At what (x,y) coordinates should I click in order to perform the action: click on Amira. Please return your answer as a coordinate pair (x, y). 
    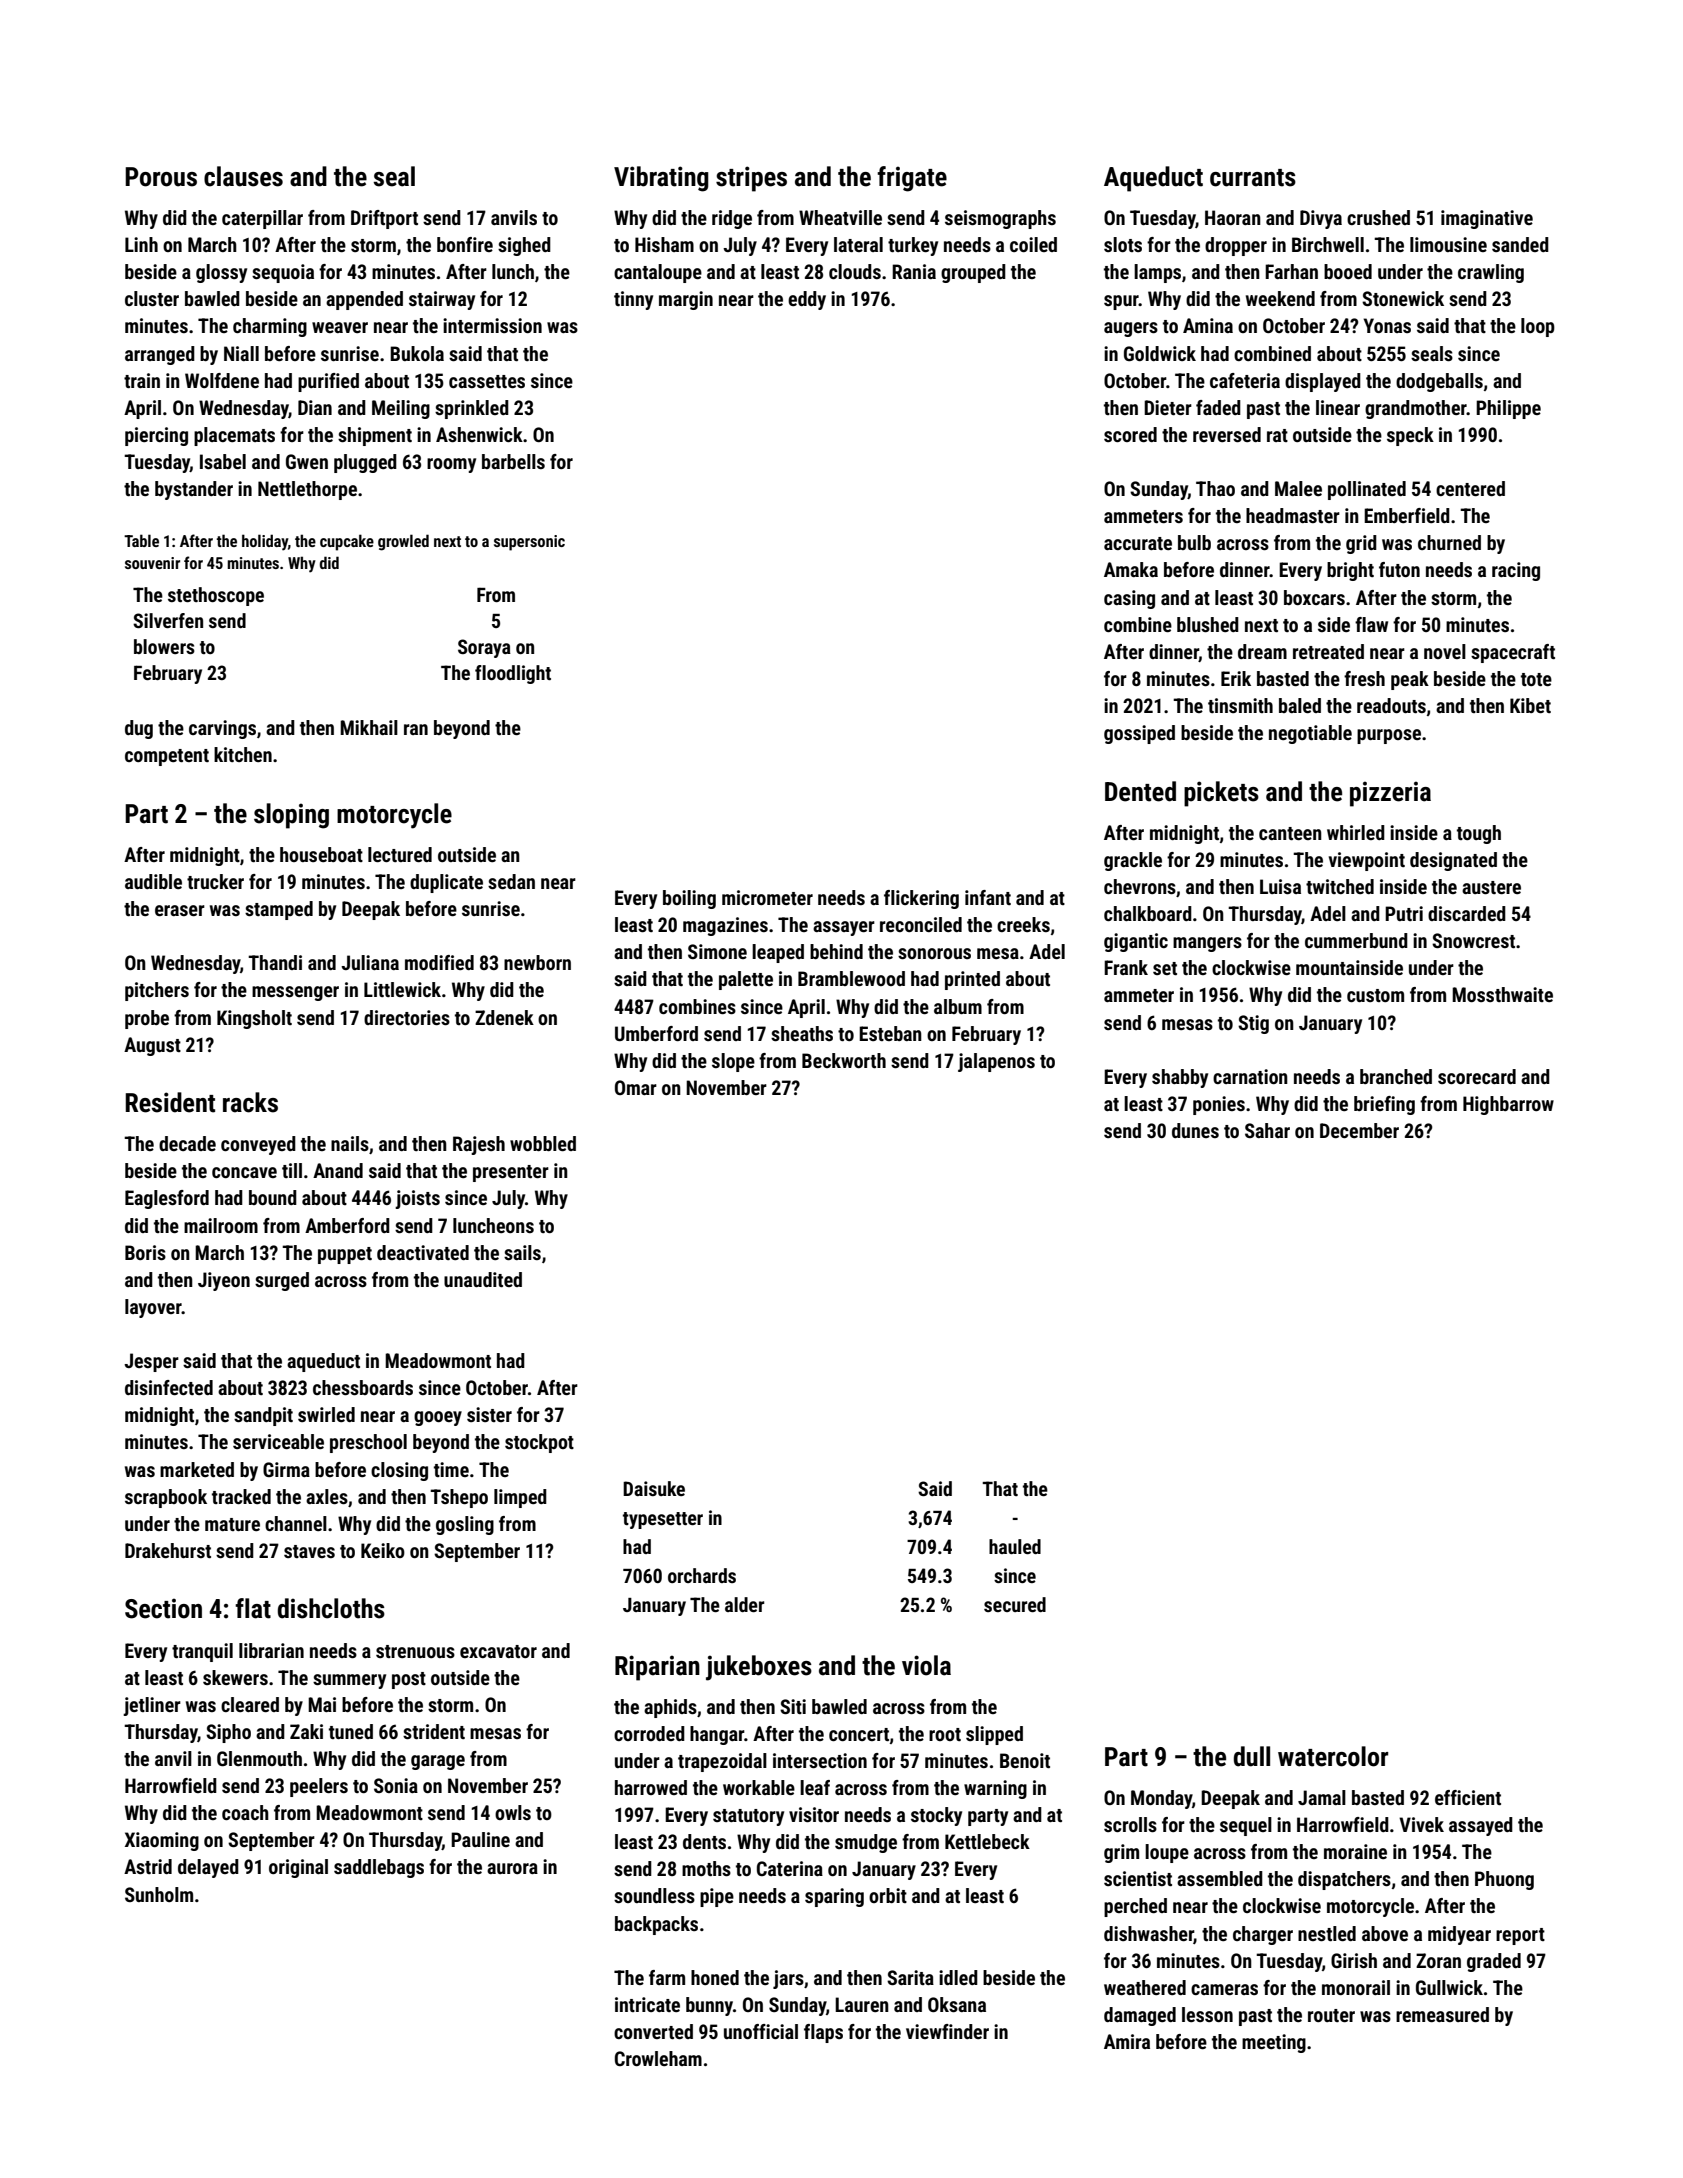
    Looking at the image, I should click on (1127, 2041).
